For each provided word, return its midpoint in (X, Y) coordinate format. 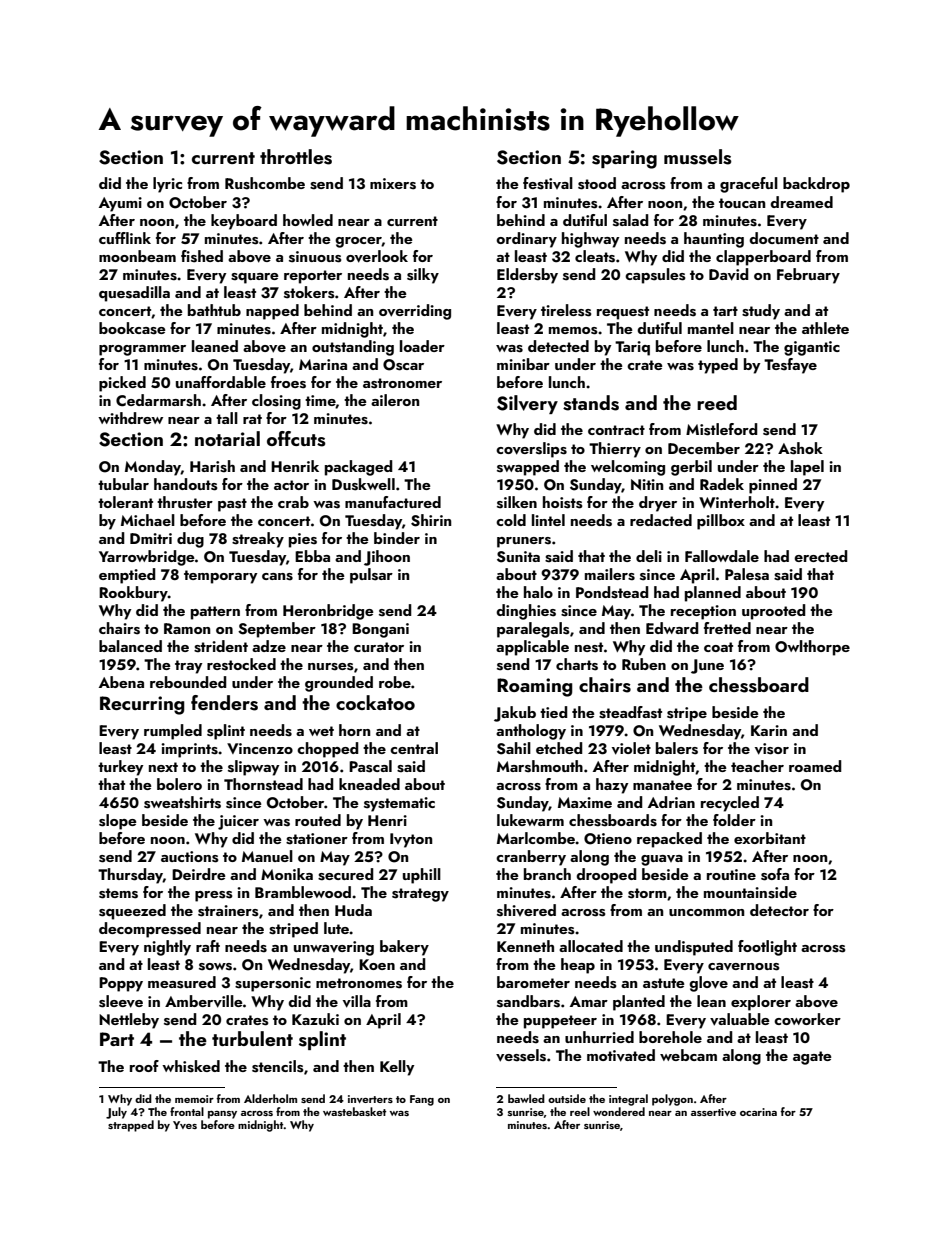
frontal (187, 1111)
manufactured (393, 502)
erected (821, 556)
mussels (698, 157)
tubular (123, 484)
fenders (224, 703)
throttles (296, 157)
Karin (769, 730)
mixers (393, 184)
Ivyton (411, 840)
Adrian (671, 802)
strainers (228, 911)
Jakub (515, 714)
